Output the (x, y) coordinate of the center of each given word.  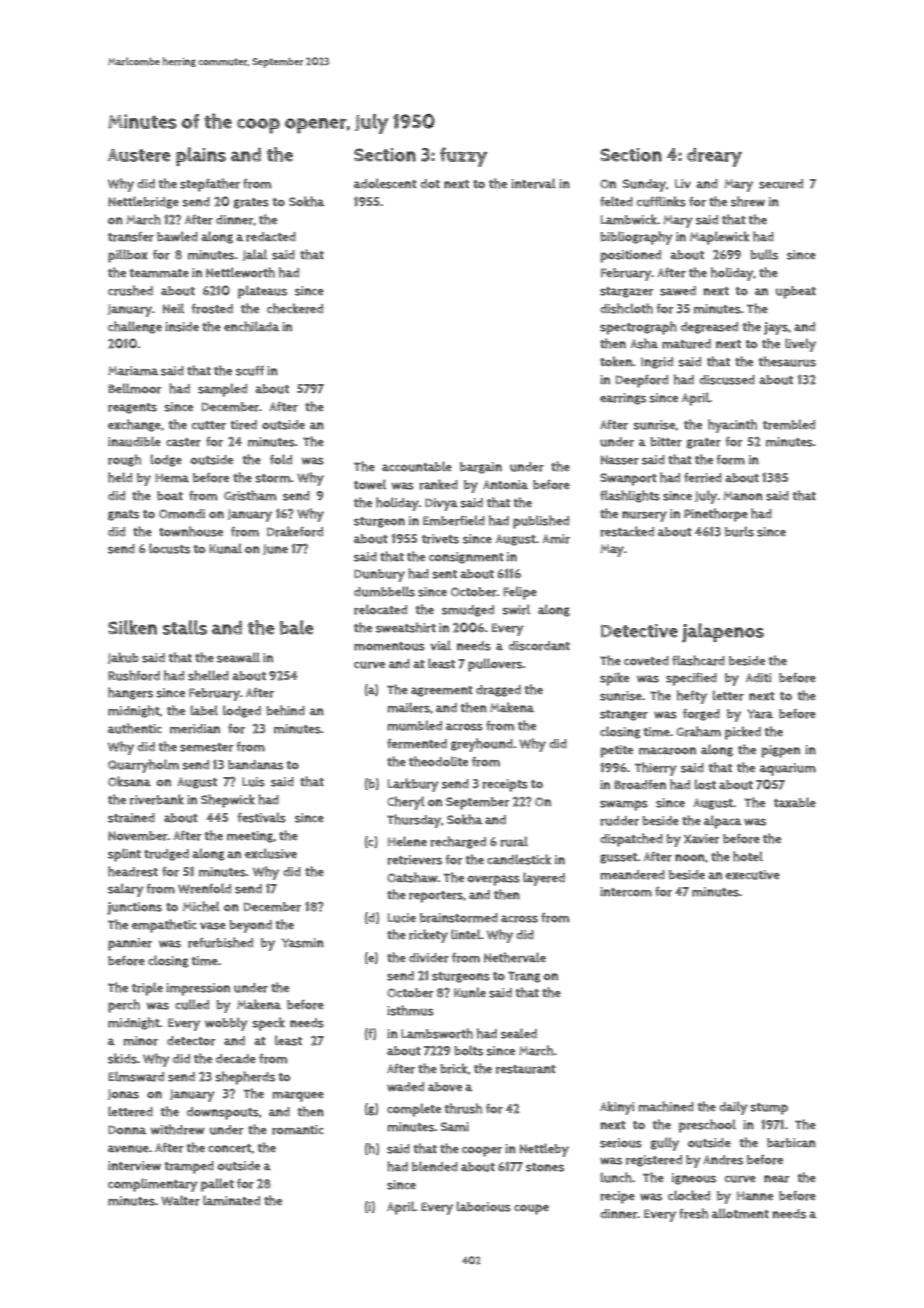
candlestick (519, 859)
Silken (132, 627)
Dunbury (379, 575)
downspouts (223, 1113)
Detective (639, 631)
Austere (139, 155)
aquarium (788, 769)
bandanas (255, 765)
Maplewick (719, 238)
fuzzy (463, 157)
